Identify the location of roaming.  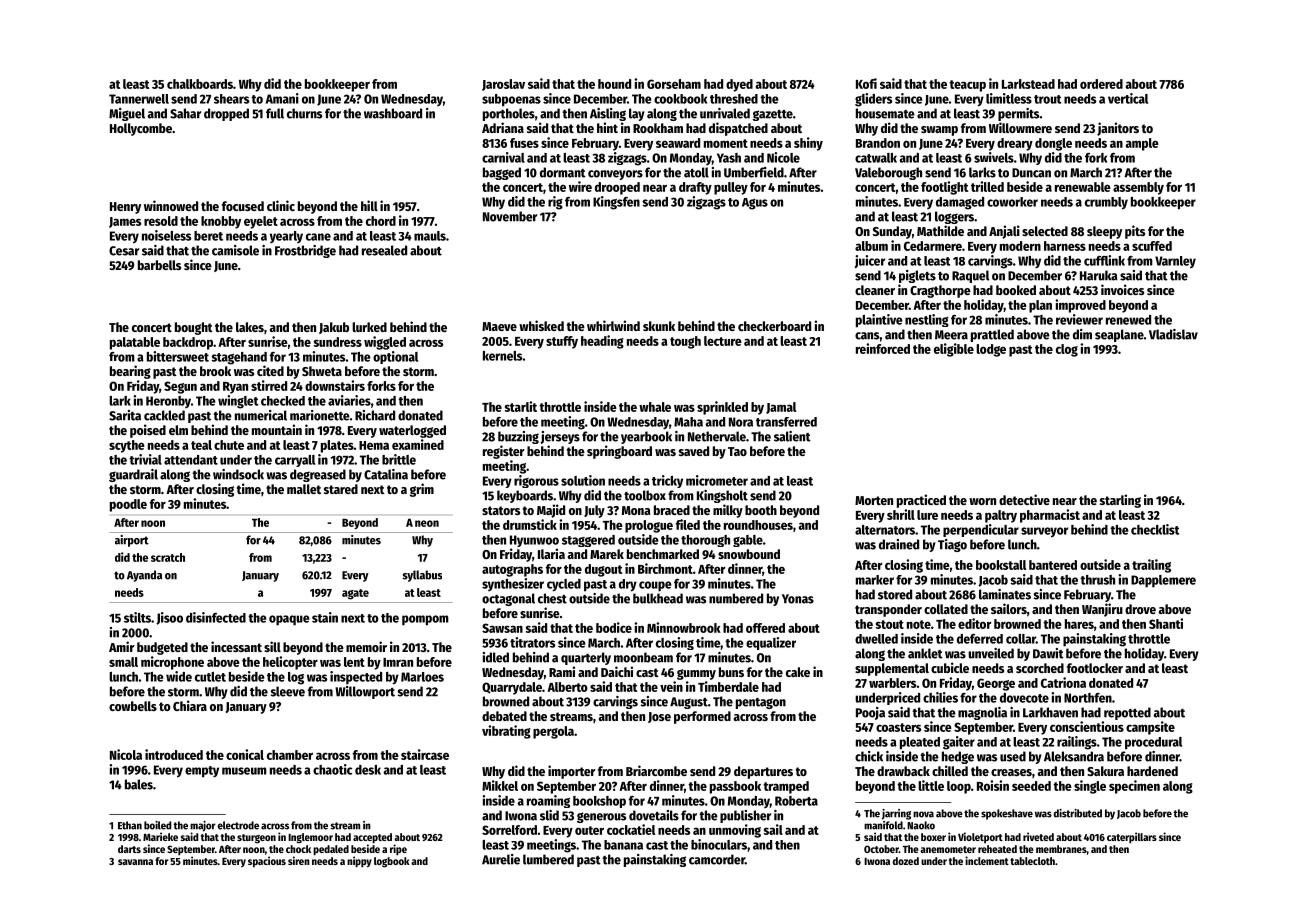
(548, 801).
